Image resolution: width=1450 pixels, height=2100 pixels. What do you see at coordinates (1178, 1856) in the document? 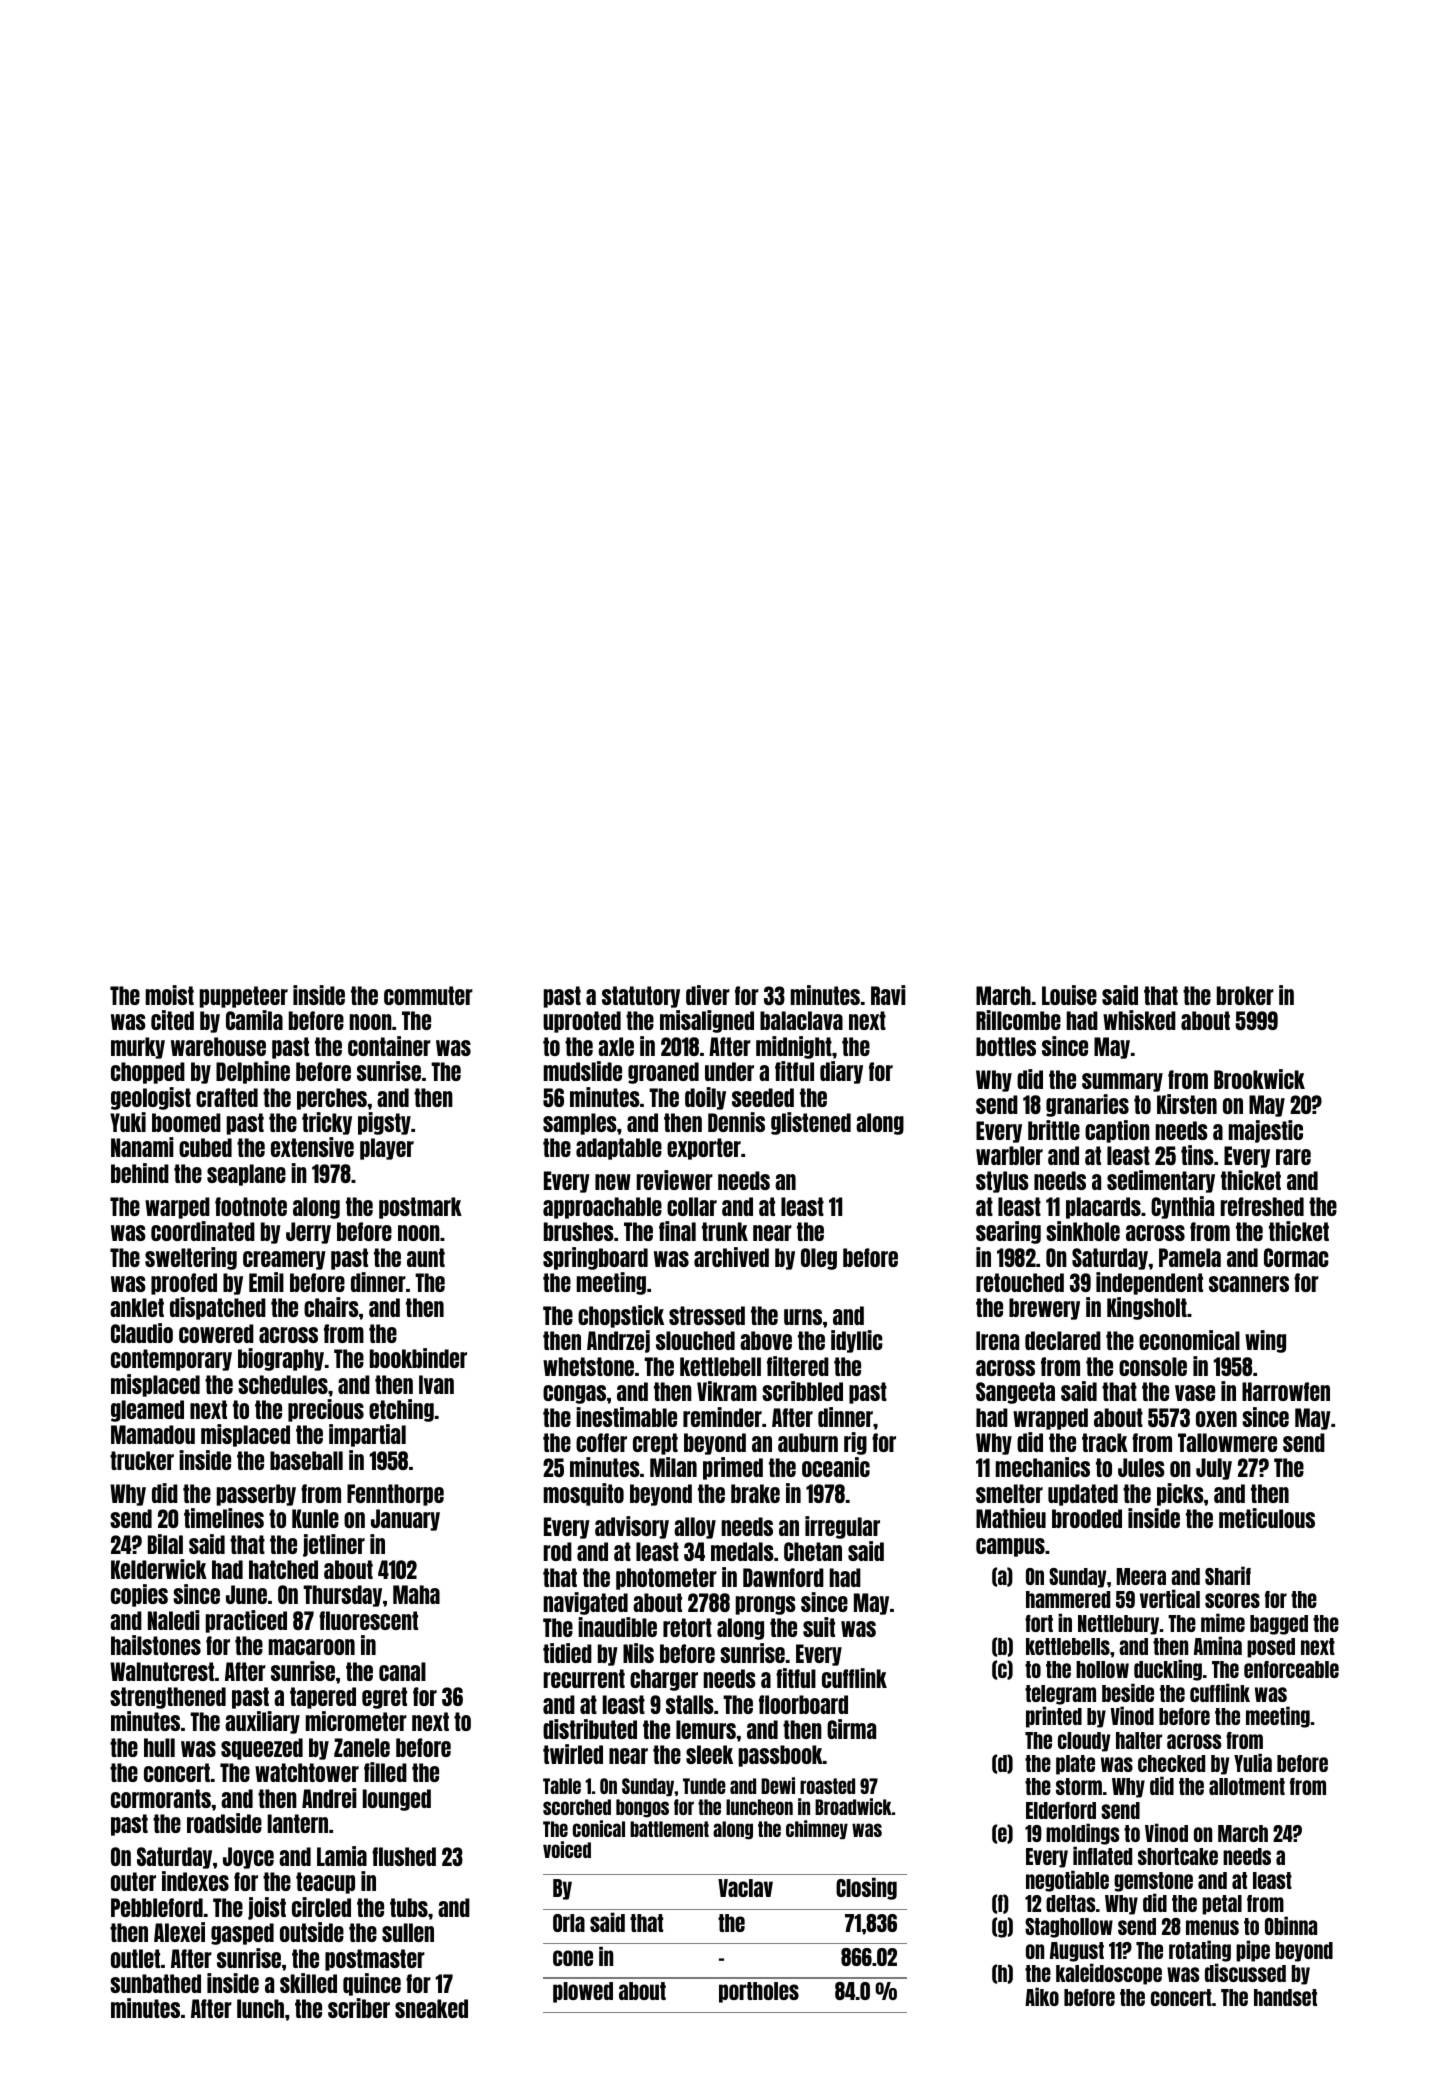
I see `shortcake` at bounding box center [1178, 1856].
